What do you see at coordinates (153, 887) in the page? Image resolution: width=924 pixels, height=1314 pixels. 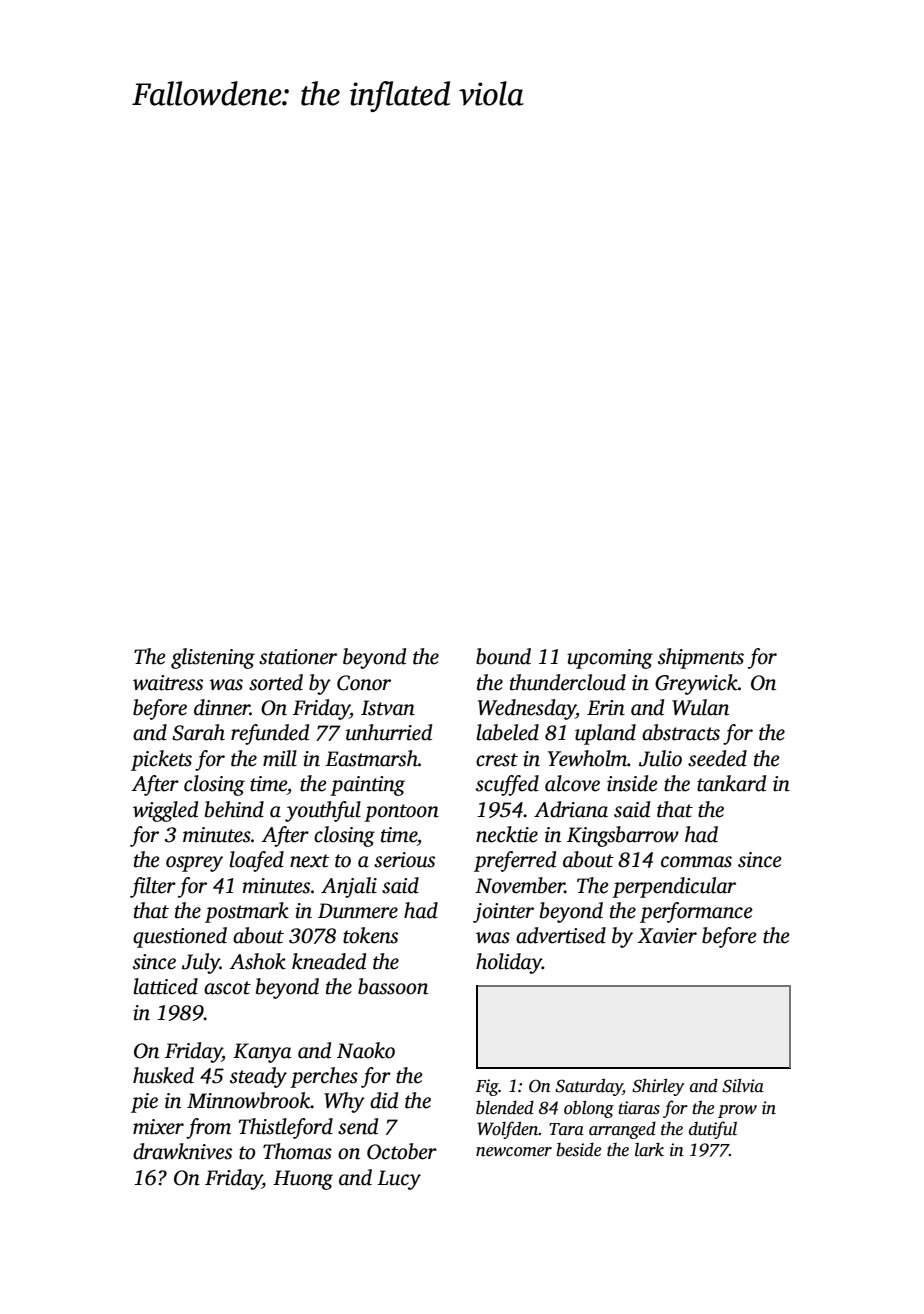 I see `filter` at bounding box center [153, 887].
